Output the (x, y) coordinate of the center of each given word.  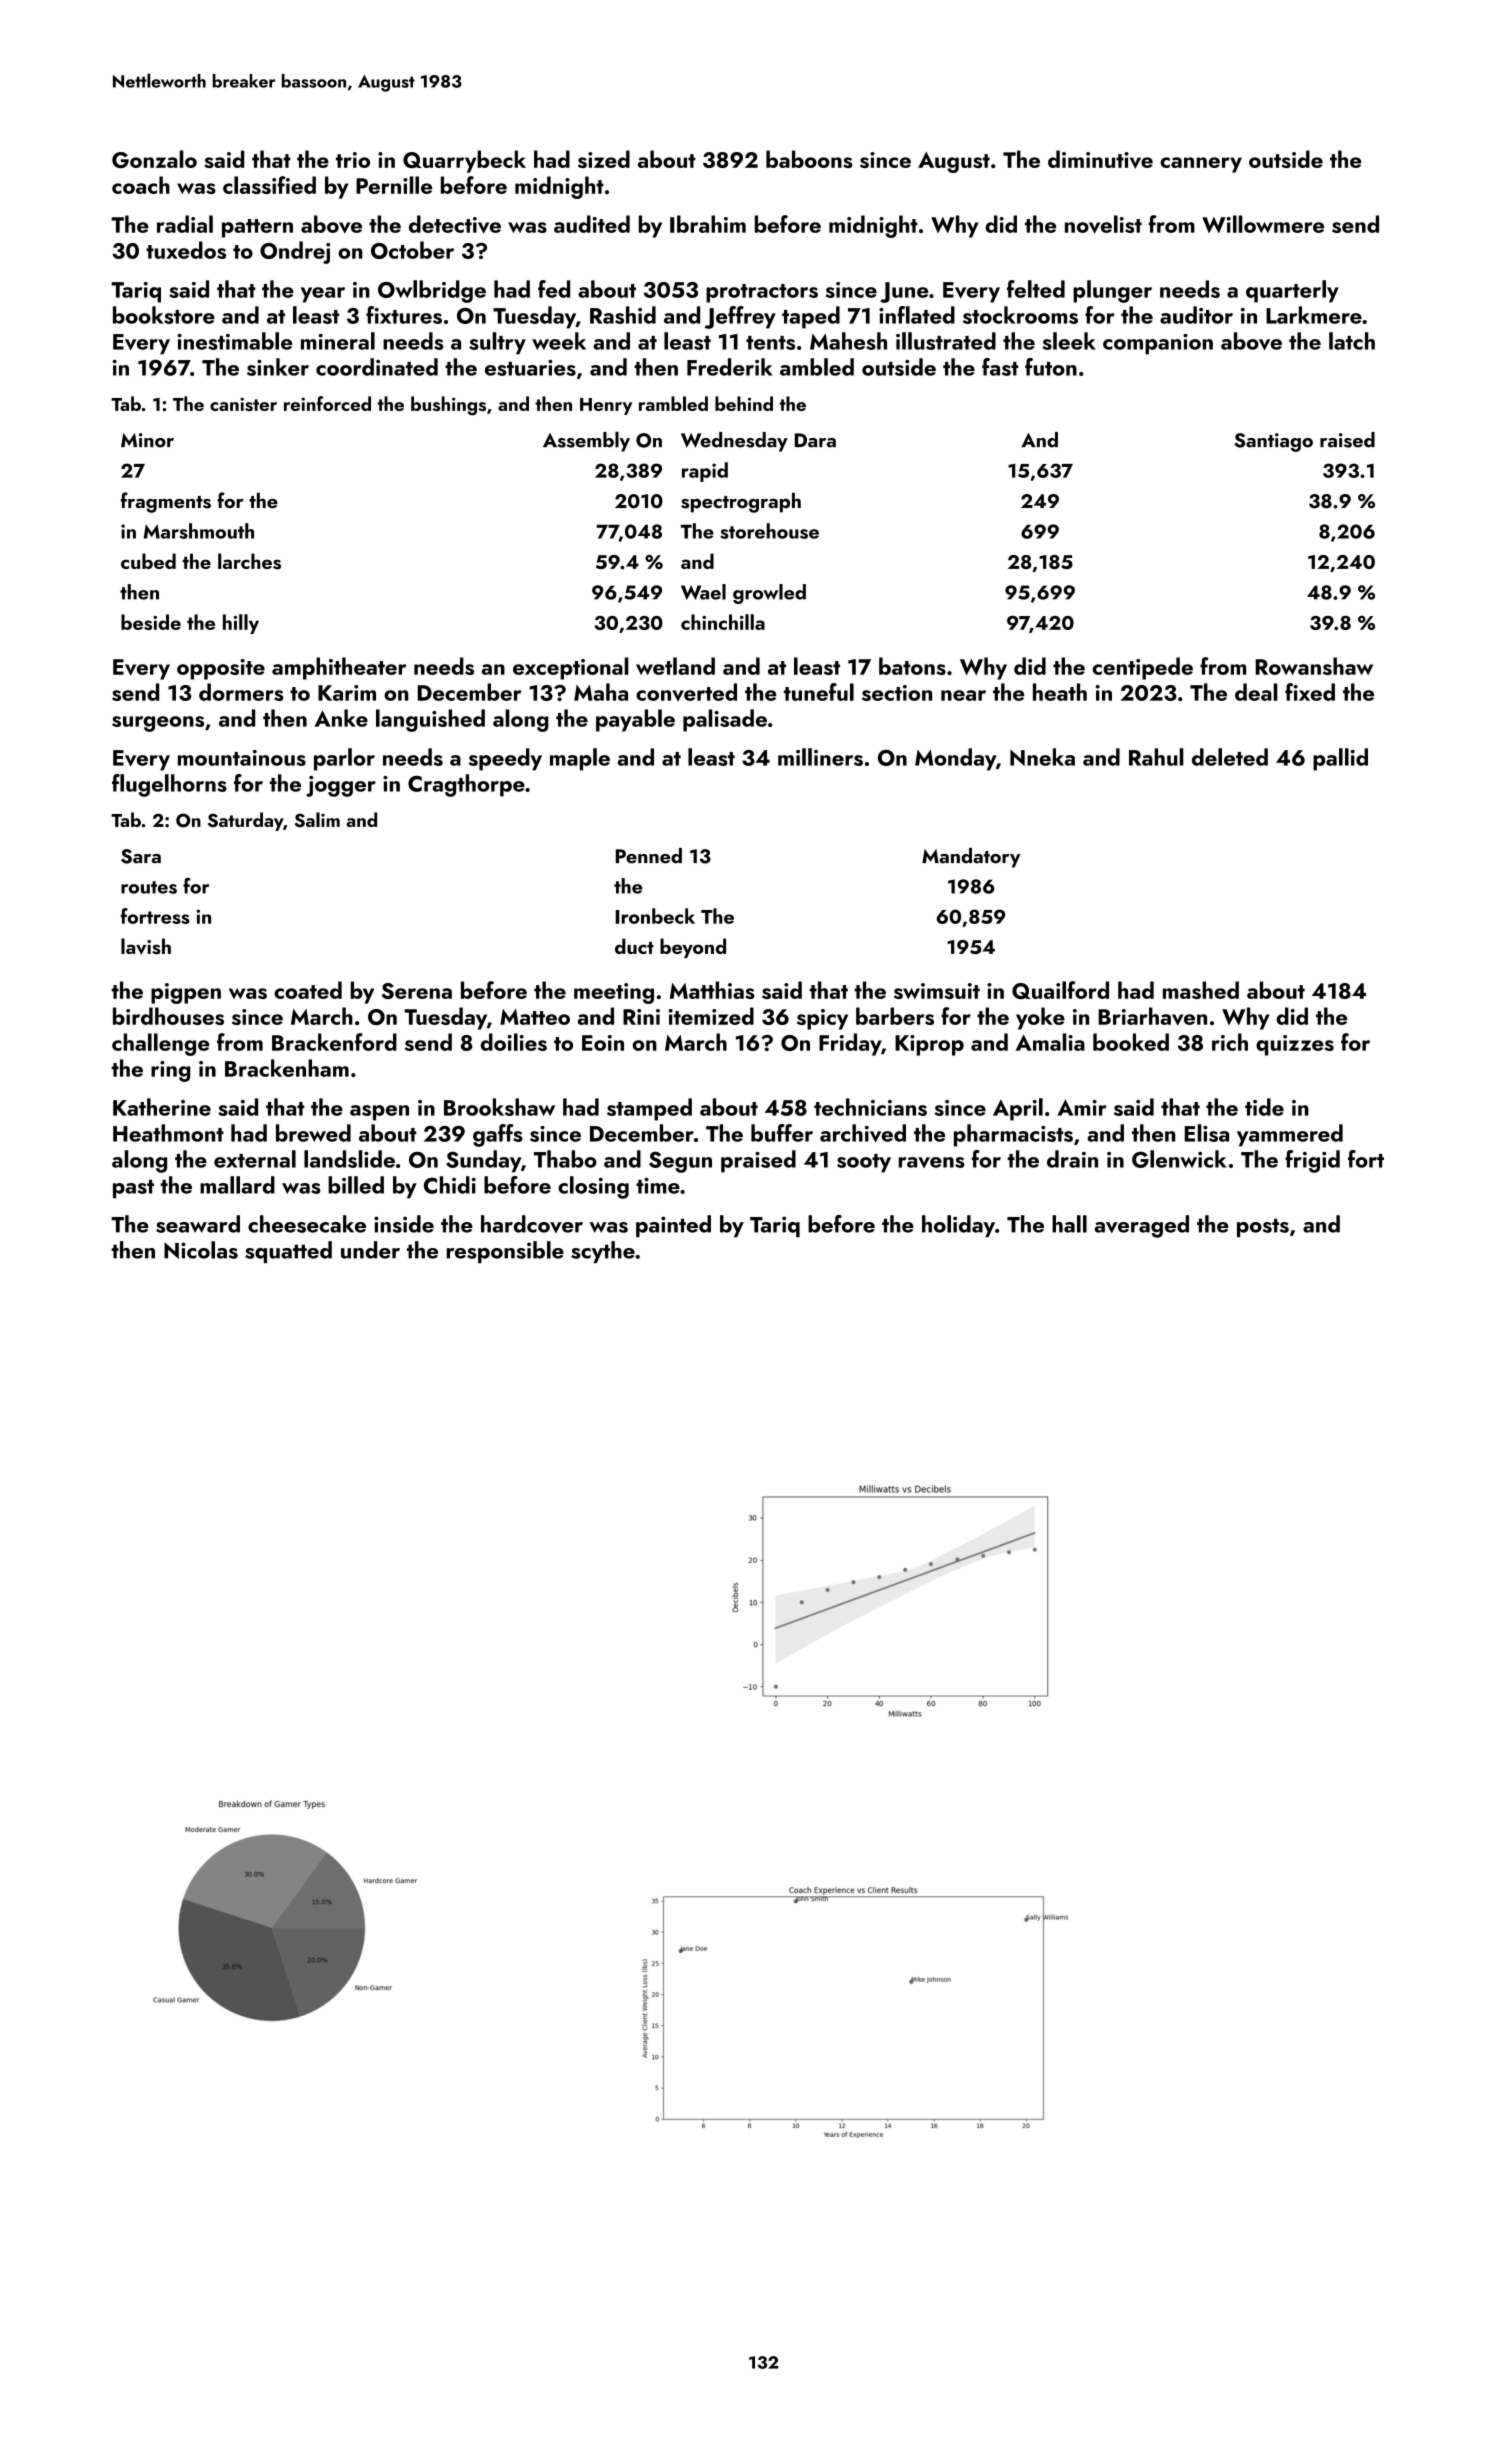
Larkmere (1314, 315)
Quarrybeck (464, 161)
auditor (1196, 315)
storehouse (769, 531)
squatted (288, 1252)
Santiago (1273, 442)
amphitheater (339, 668)
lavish (146, 946)
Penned (649, 856)
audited (592, 224)
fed (554, 289)
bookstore (164, 315)
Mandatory (971, 858)
